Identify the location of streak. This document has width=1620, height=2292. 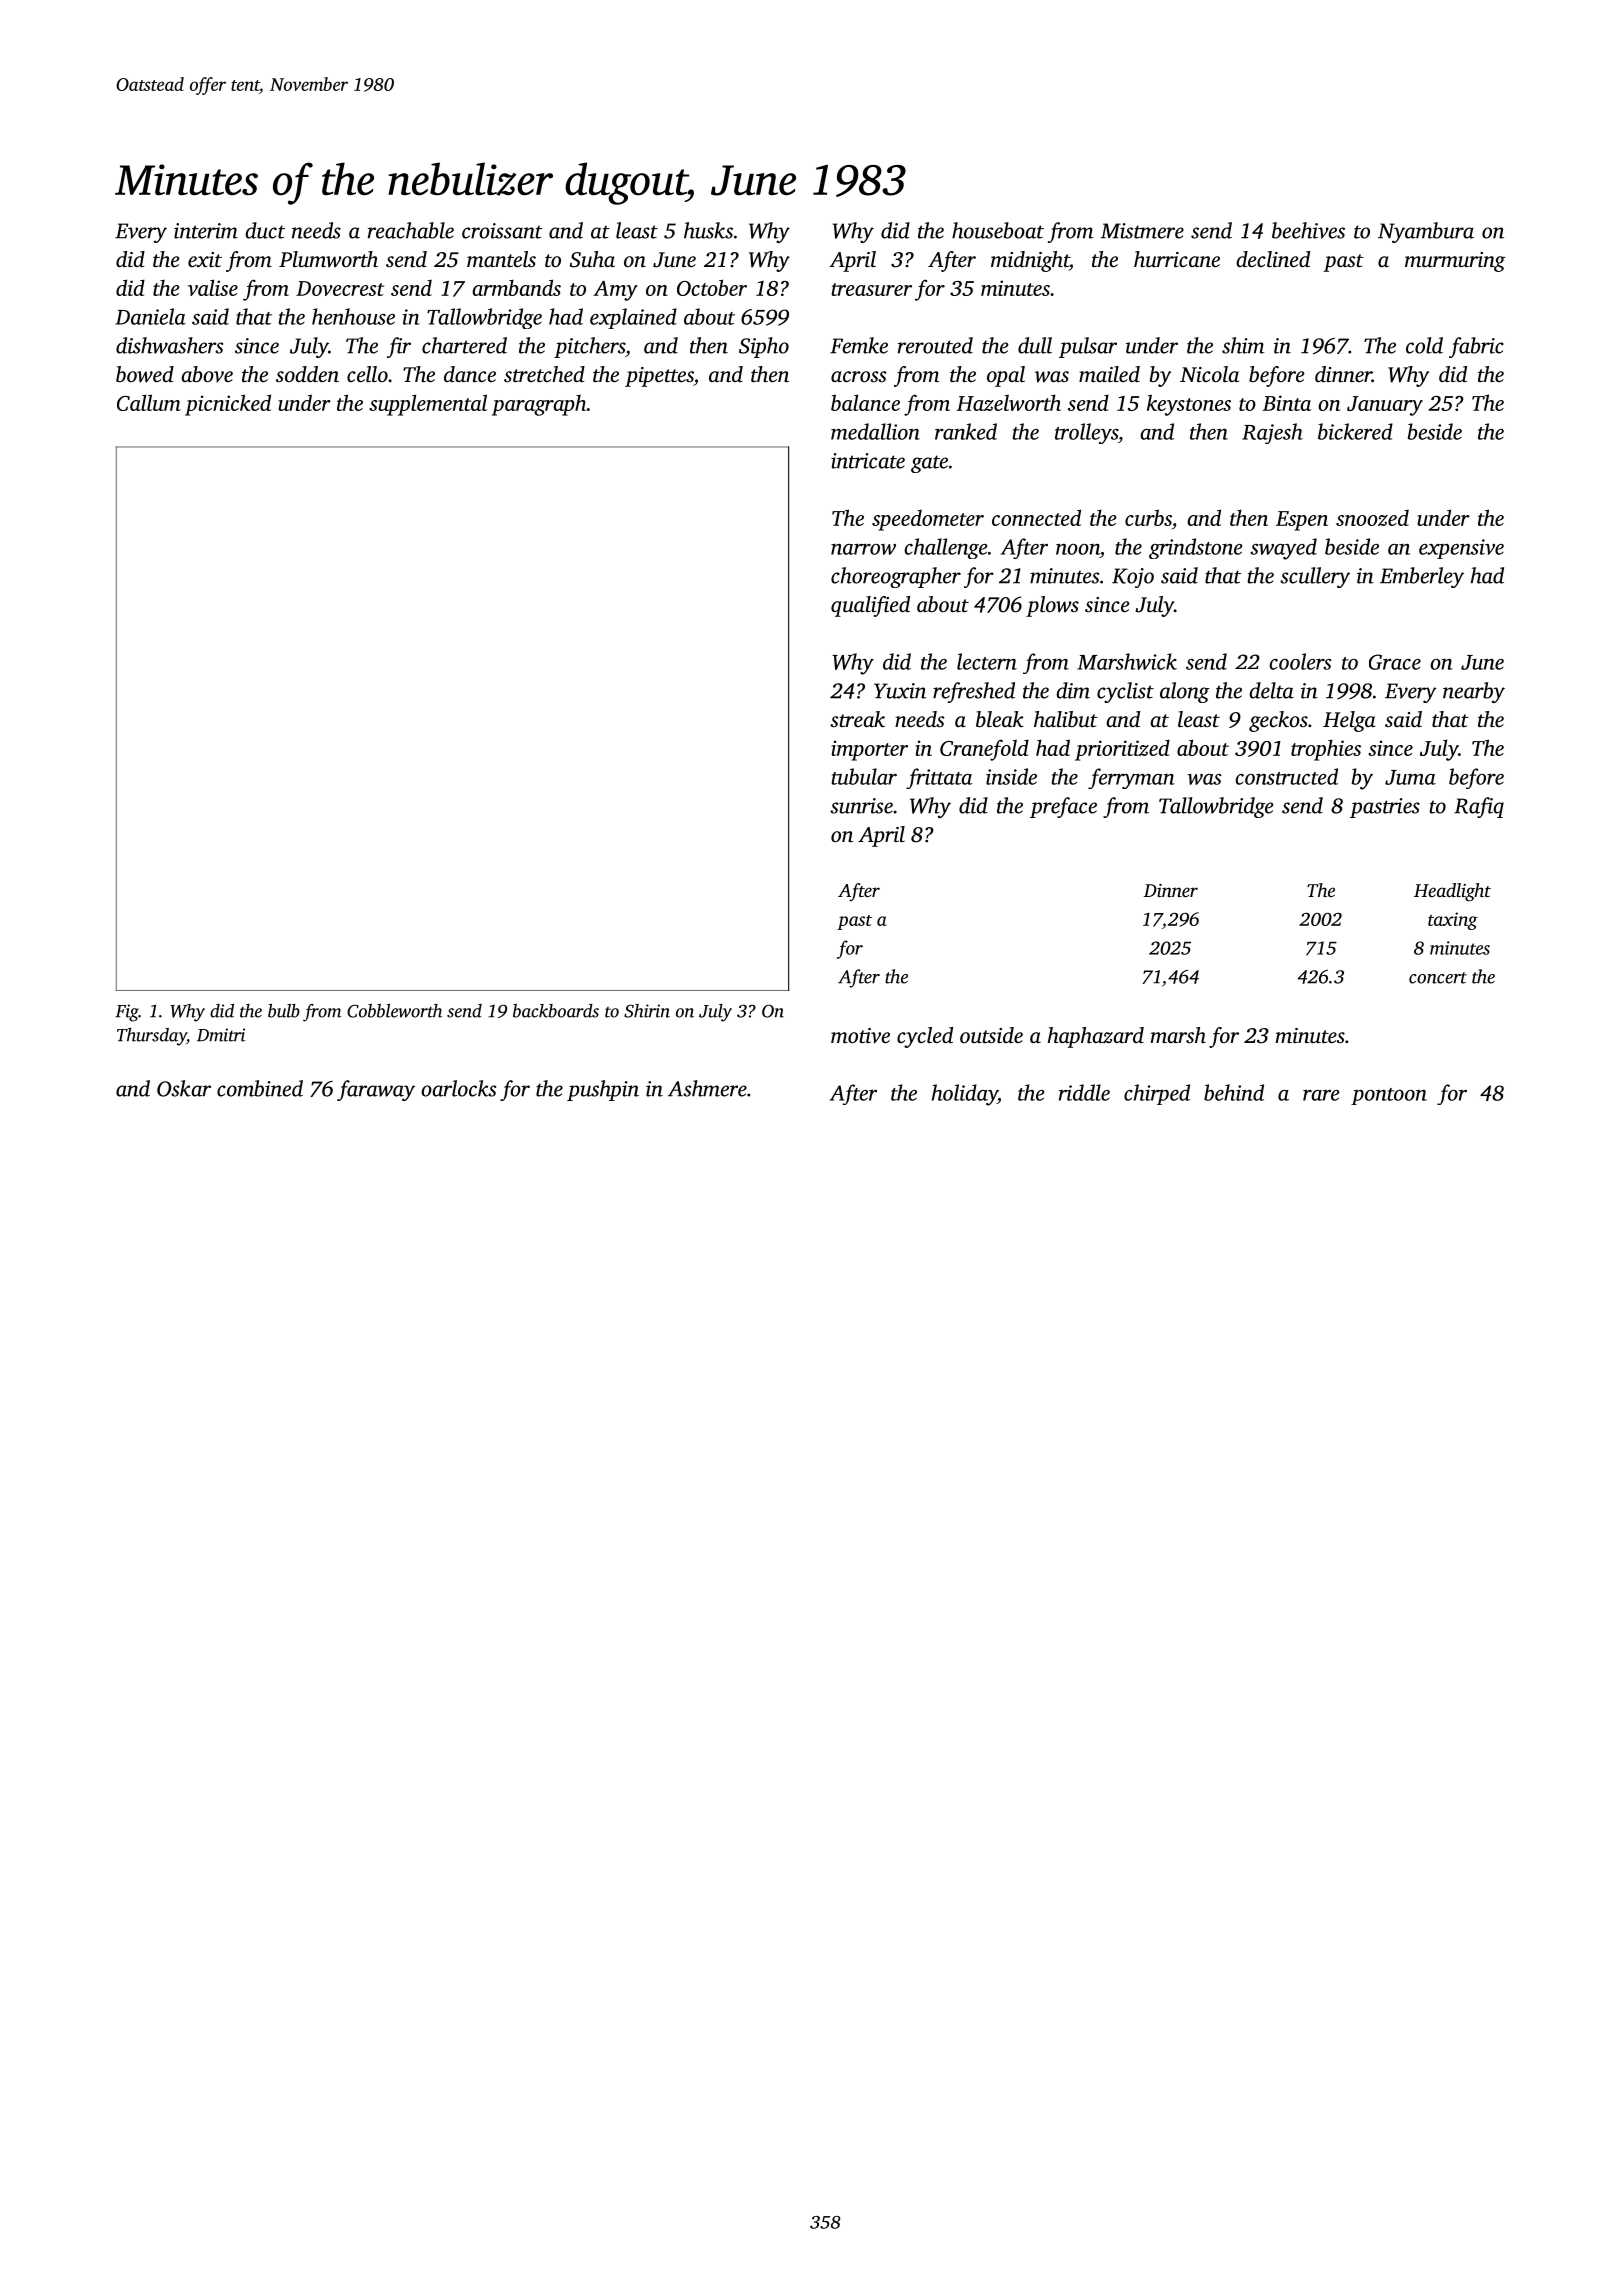
(857, 719).
